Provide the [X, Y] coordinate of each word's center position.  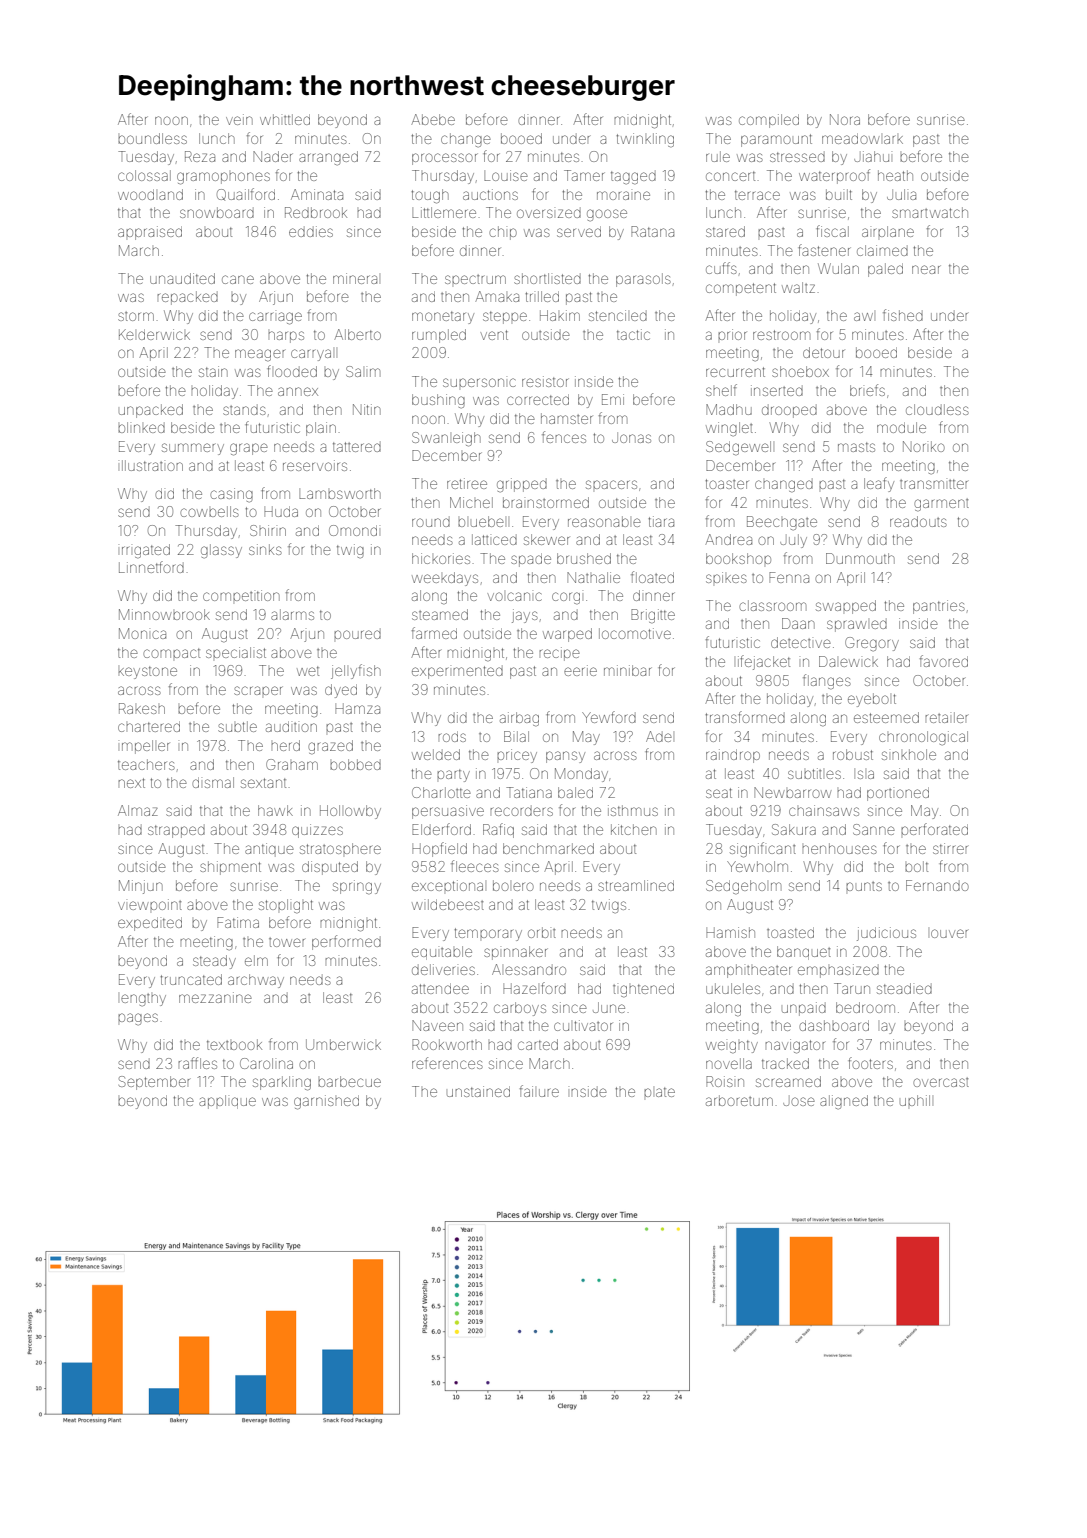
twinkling [645, 140]
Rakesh [142, 708]
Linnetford [151, 567]
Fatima [238, 922]
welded [436, 754]
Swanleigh [446, 439]
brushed [584, 558]
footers [870, 1063]
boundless [152, 138]
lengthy [143, 1000]
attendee [440, 988]
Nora [845, 119]
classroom [772, 605]
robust [853, 754]
